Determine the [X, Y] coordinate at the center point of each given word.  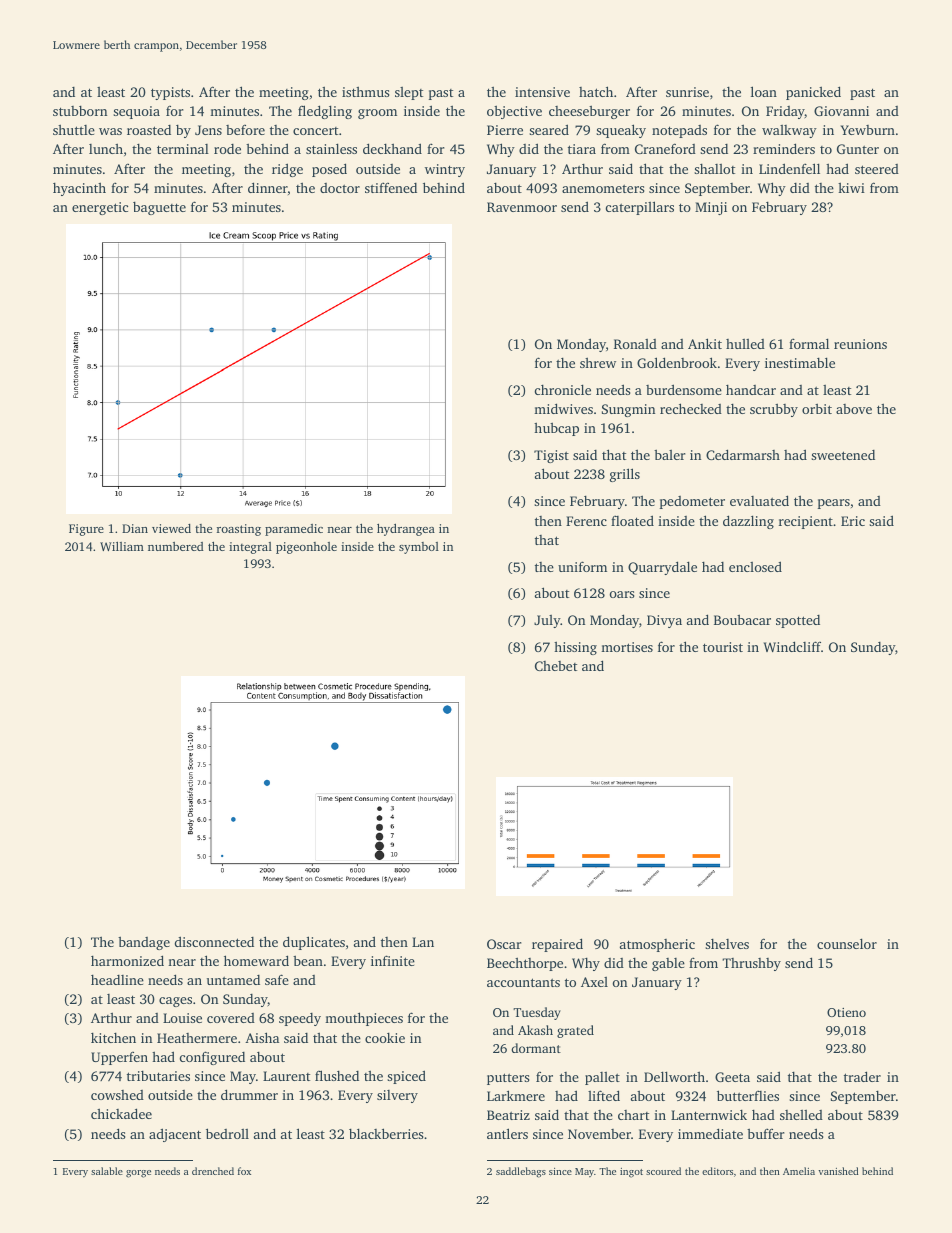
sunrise [687, 92]
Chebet [556, 666]
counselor [847, 943]
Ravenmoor [522, 207]
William [122, 546]
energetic [100, 208]
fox [244, 1171]
